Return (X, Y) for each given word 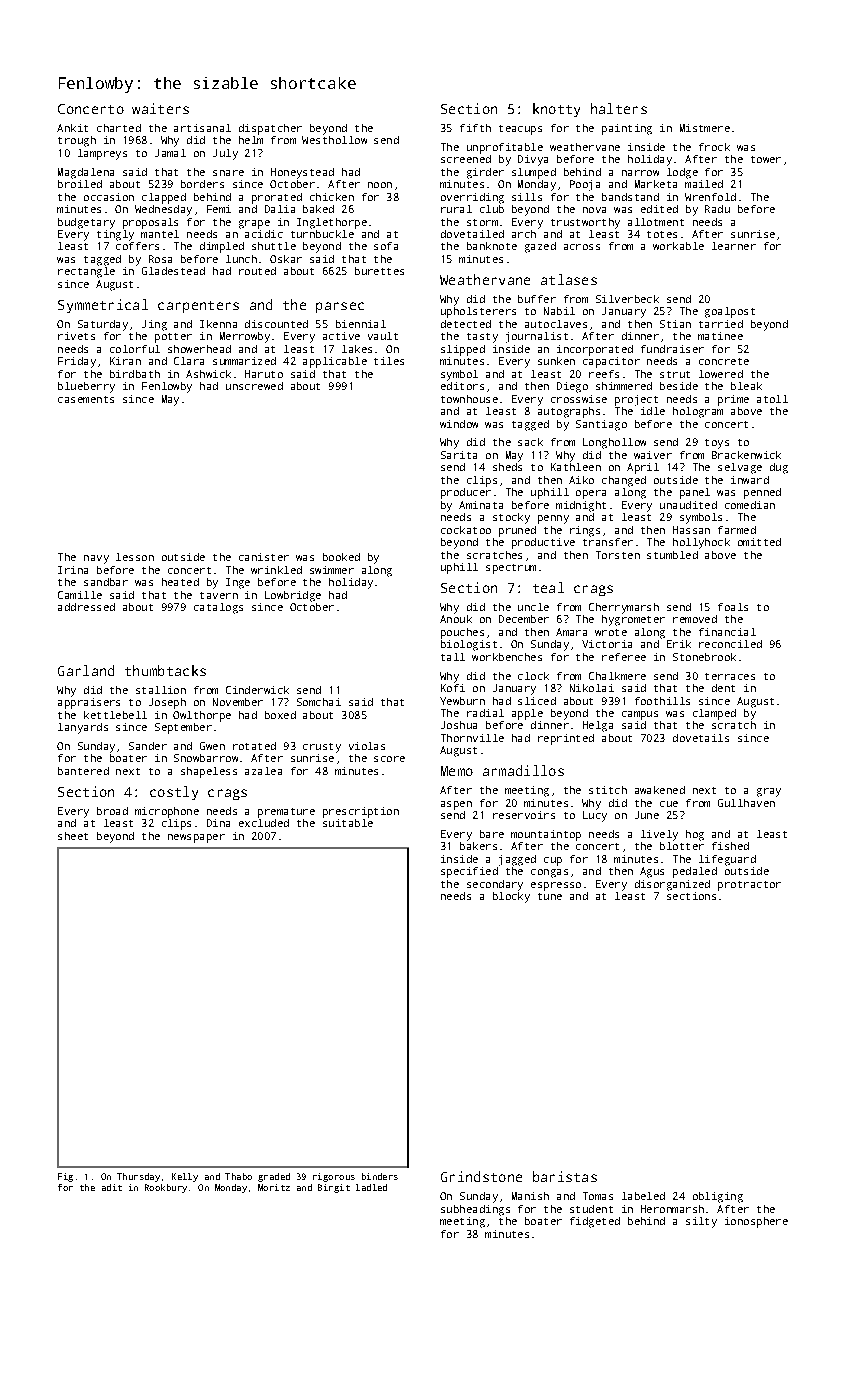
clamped (714, 714)
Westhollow (334, 140)
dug (779, 468)
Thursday (138, 1177)
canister (264, 557)
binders (380, 1176)
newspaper (196, 838)
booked (341, 557)
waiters (160, 108)
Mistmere (705, 128)
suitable (348, 823)
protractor (749, 886)
